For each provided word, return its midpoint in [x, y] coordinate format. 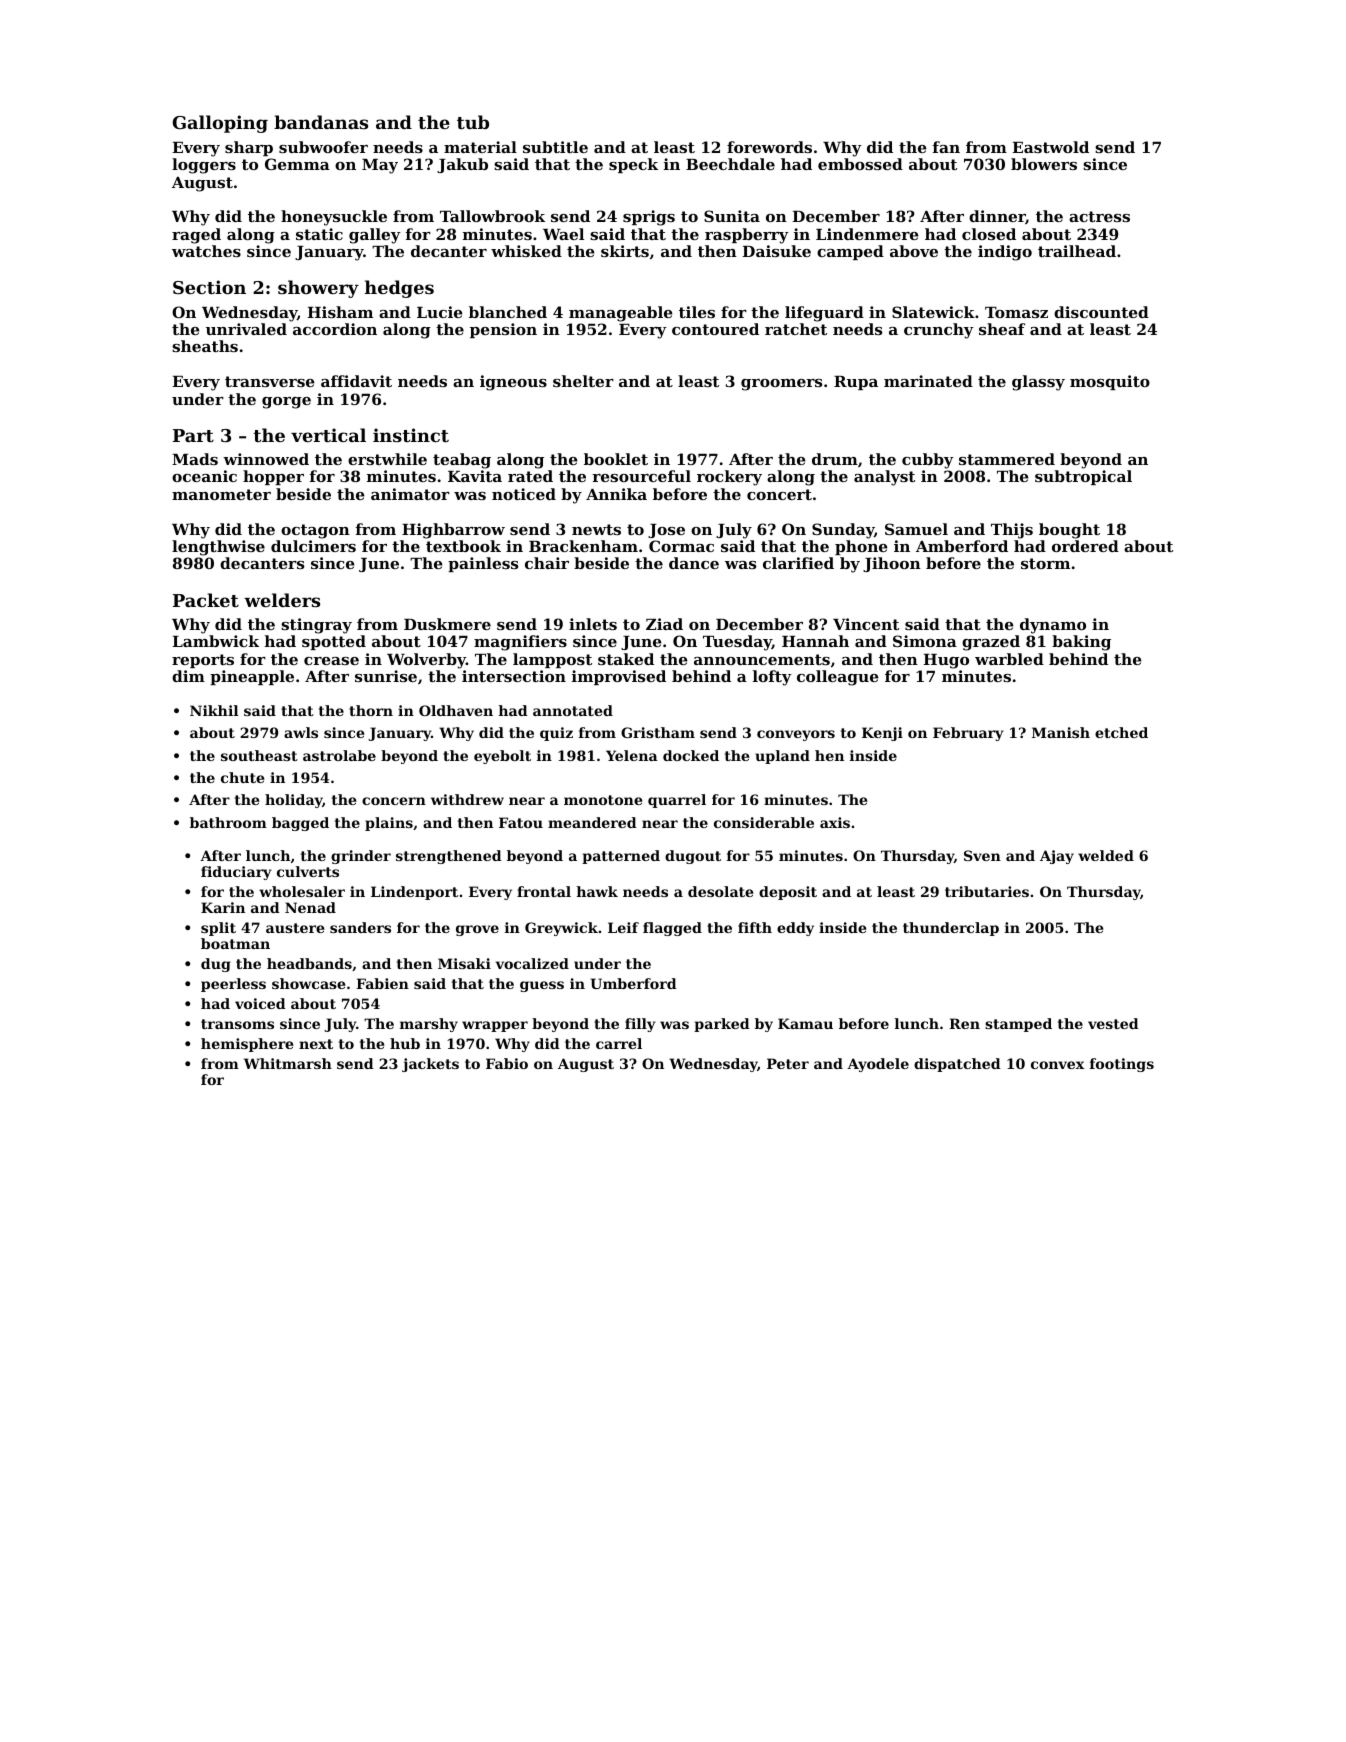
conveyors [796, 735]
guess [542, 986]
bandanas [321, 122]
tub [473, 122]
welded [1106, 855]
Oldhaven [456, 710]
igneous [513, 383]
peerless [233, 985]
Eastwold [1050, 147]
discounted [1101, 312]
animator [410, 494]
